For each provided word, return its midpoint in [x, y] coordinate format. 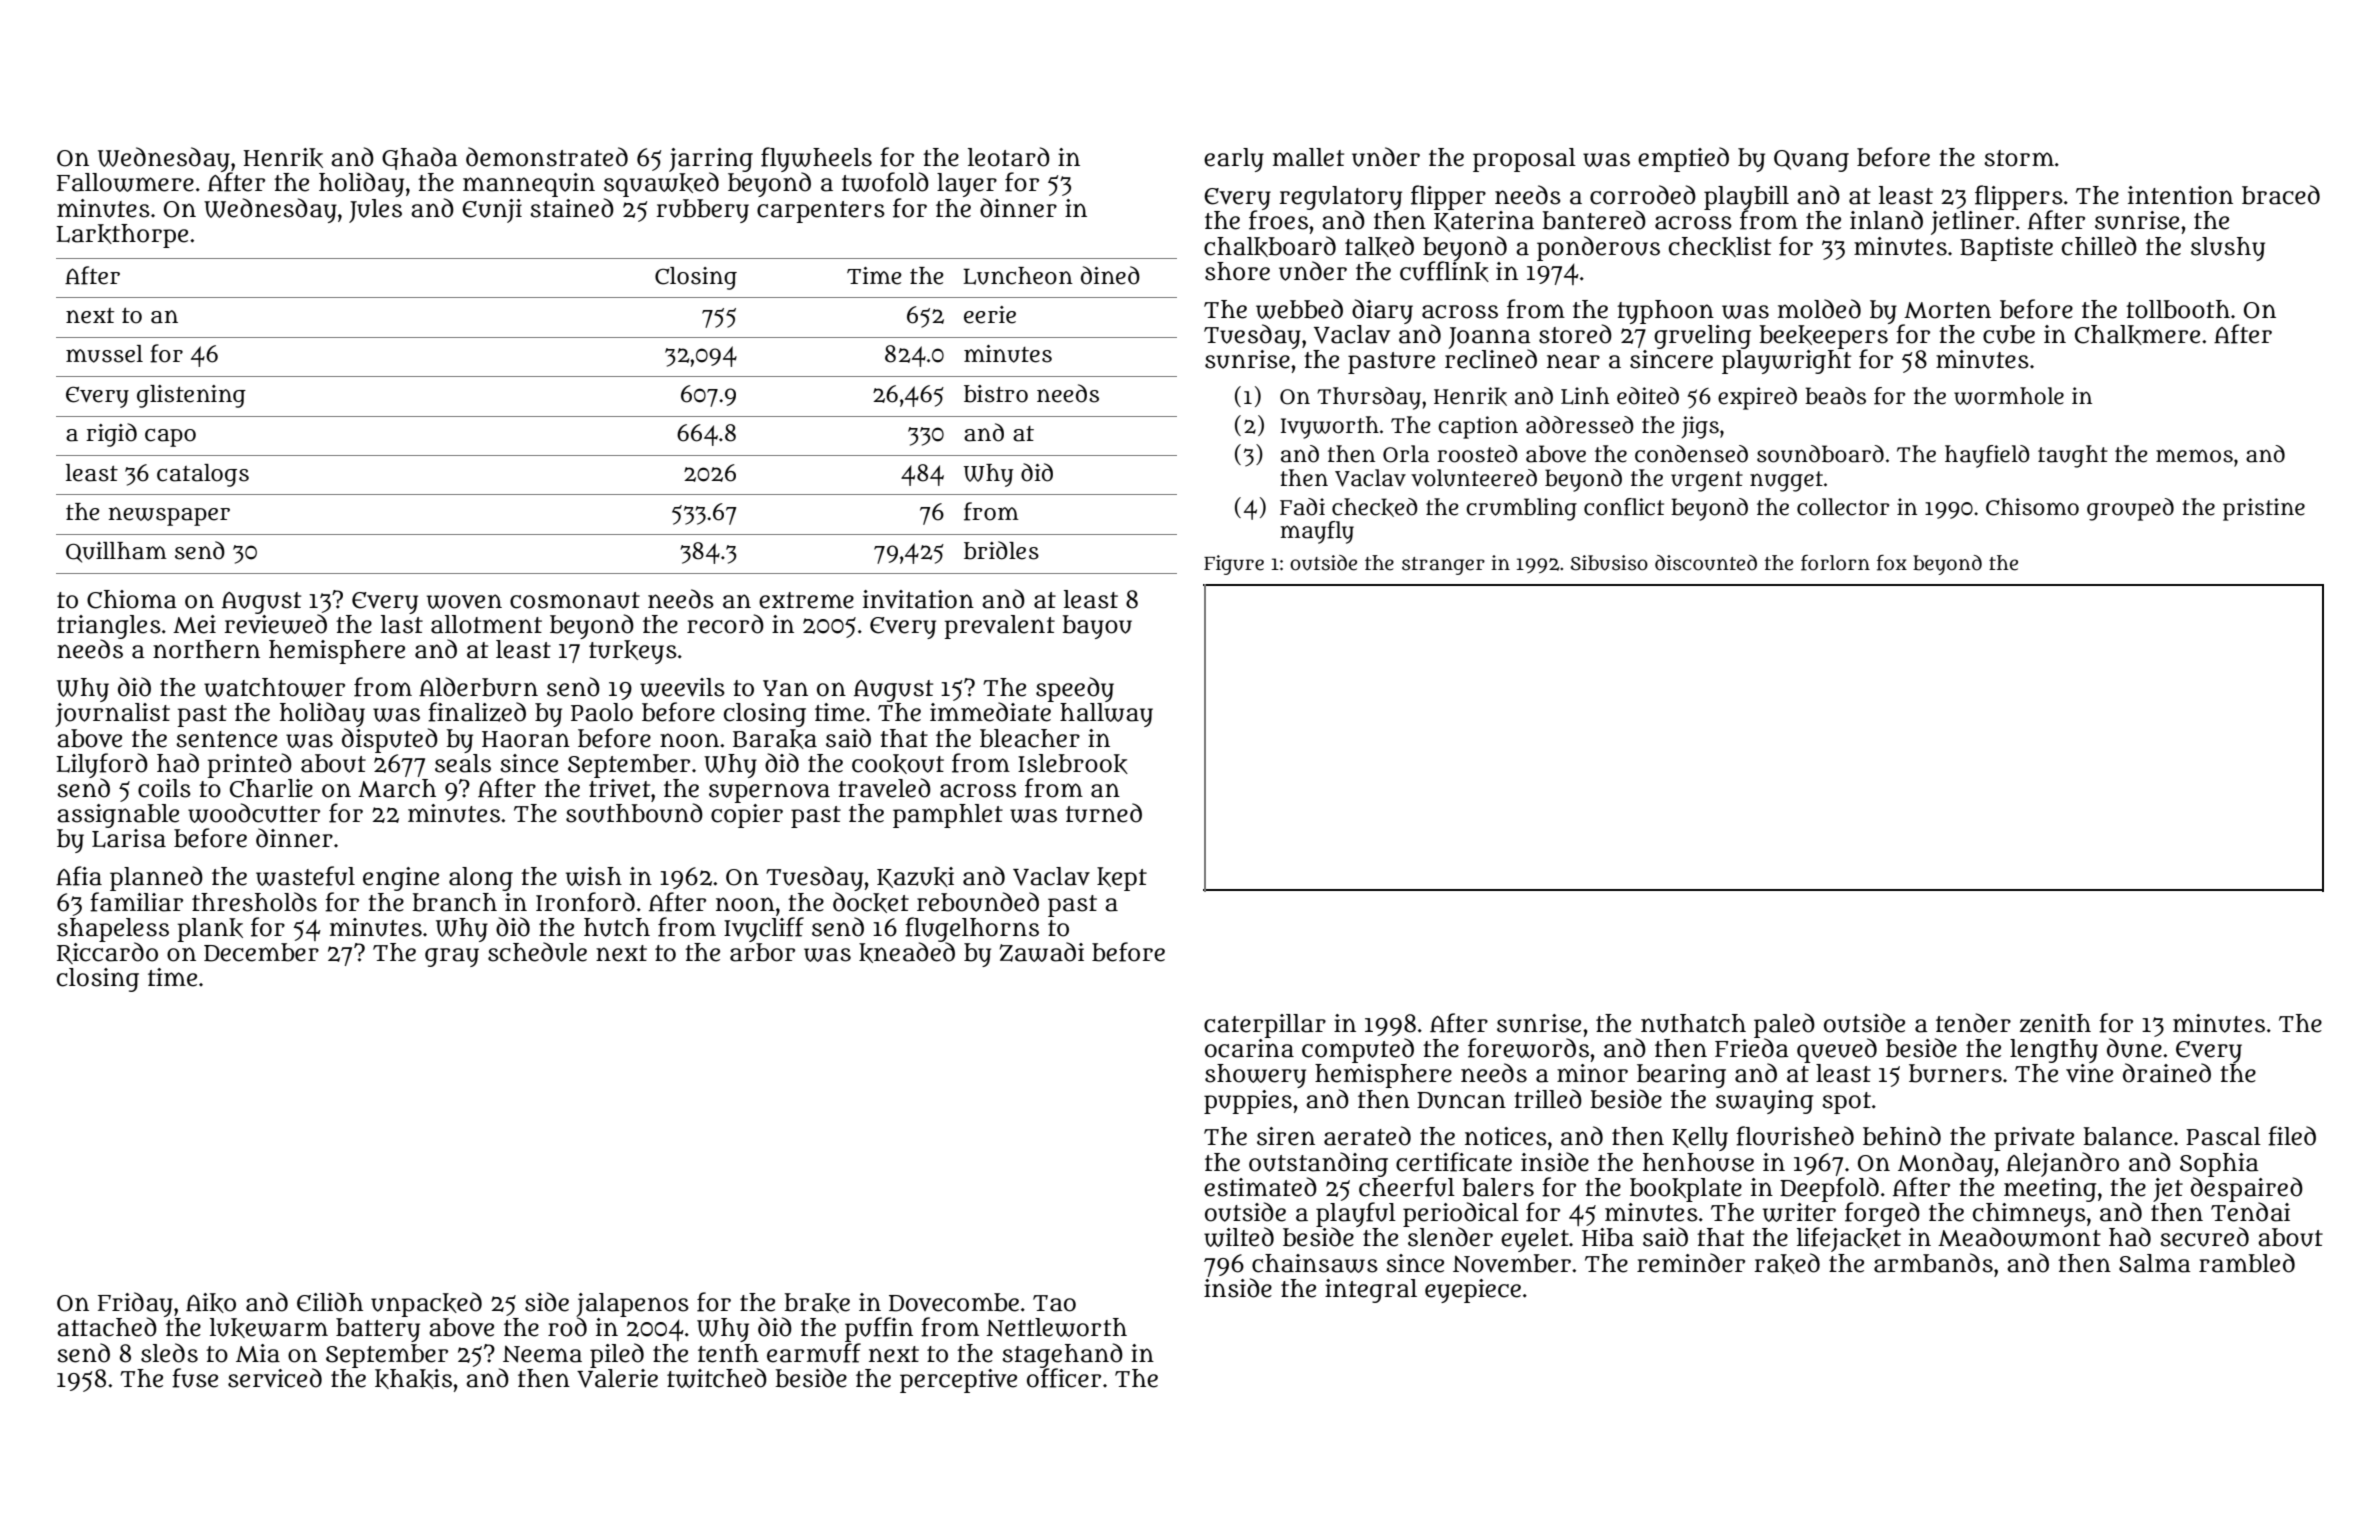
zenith [2055, 1023]
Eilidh [330, 1302]
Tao [1054, 1303]
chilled [2099, 246]
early [1234, 160]
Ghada [420, 158]
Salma [2155, 1263]
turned [1104, 813]
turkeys [633, 652]
